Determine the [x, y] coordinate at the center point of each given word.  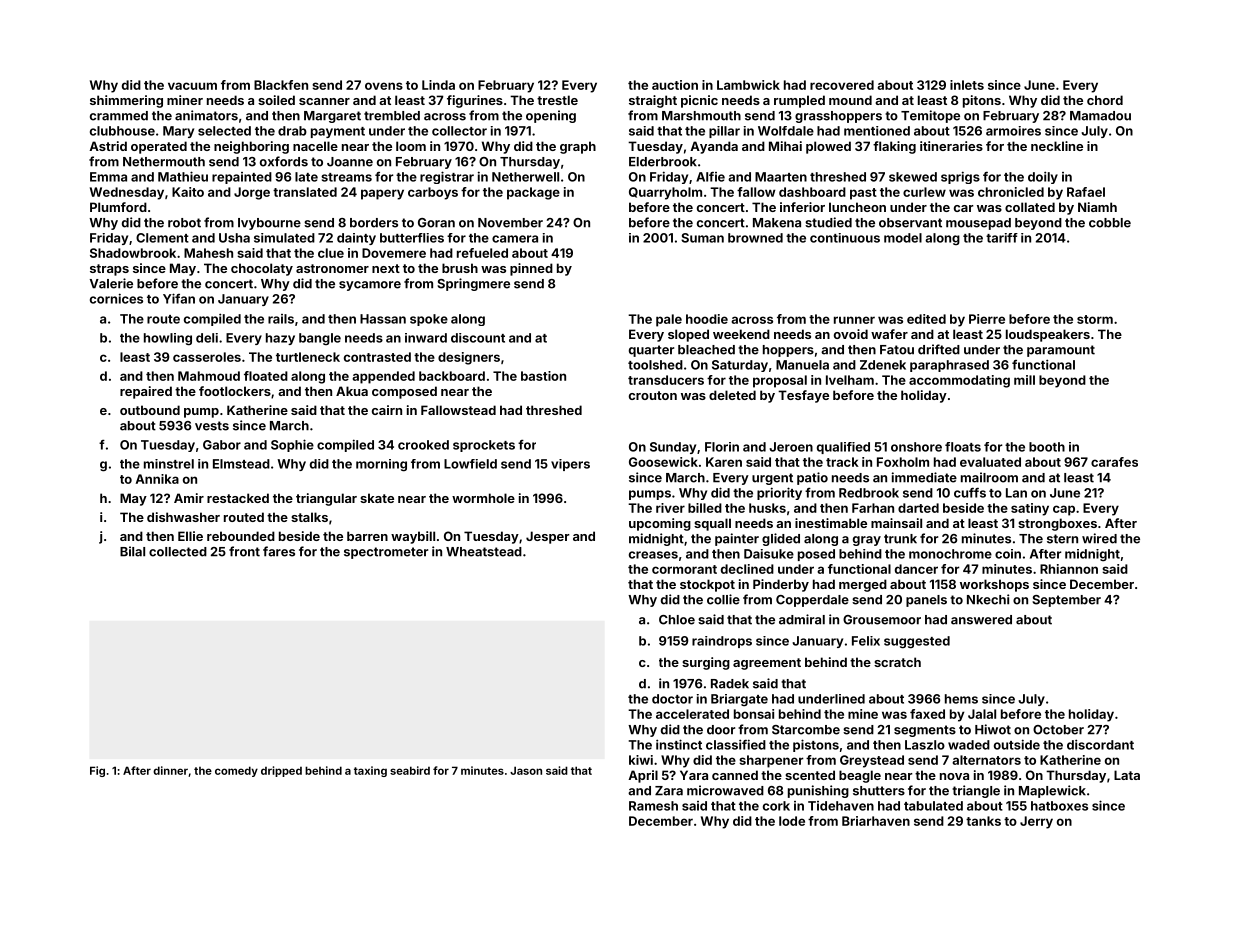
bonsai [754, 714]
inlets [967, 85]
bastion [543, 376]
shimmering [126, 101]
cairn [387, 410]
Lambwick [748, 85]
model [903, 238]
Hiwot [993, 729]
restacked [238, 498]
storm [1095, 319]
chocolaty [262, 269]
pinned [531, 269]
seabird [410, 770]
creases [653, 555]
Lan [1016, 493]
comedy [236, 771]
